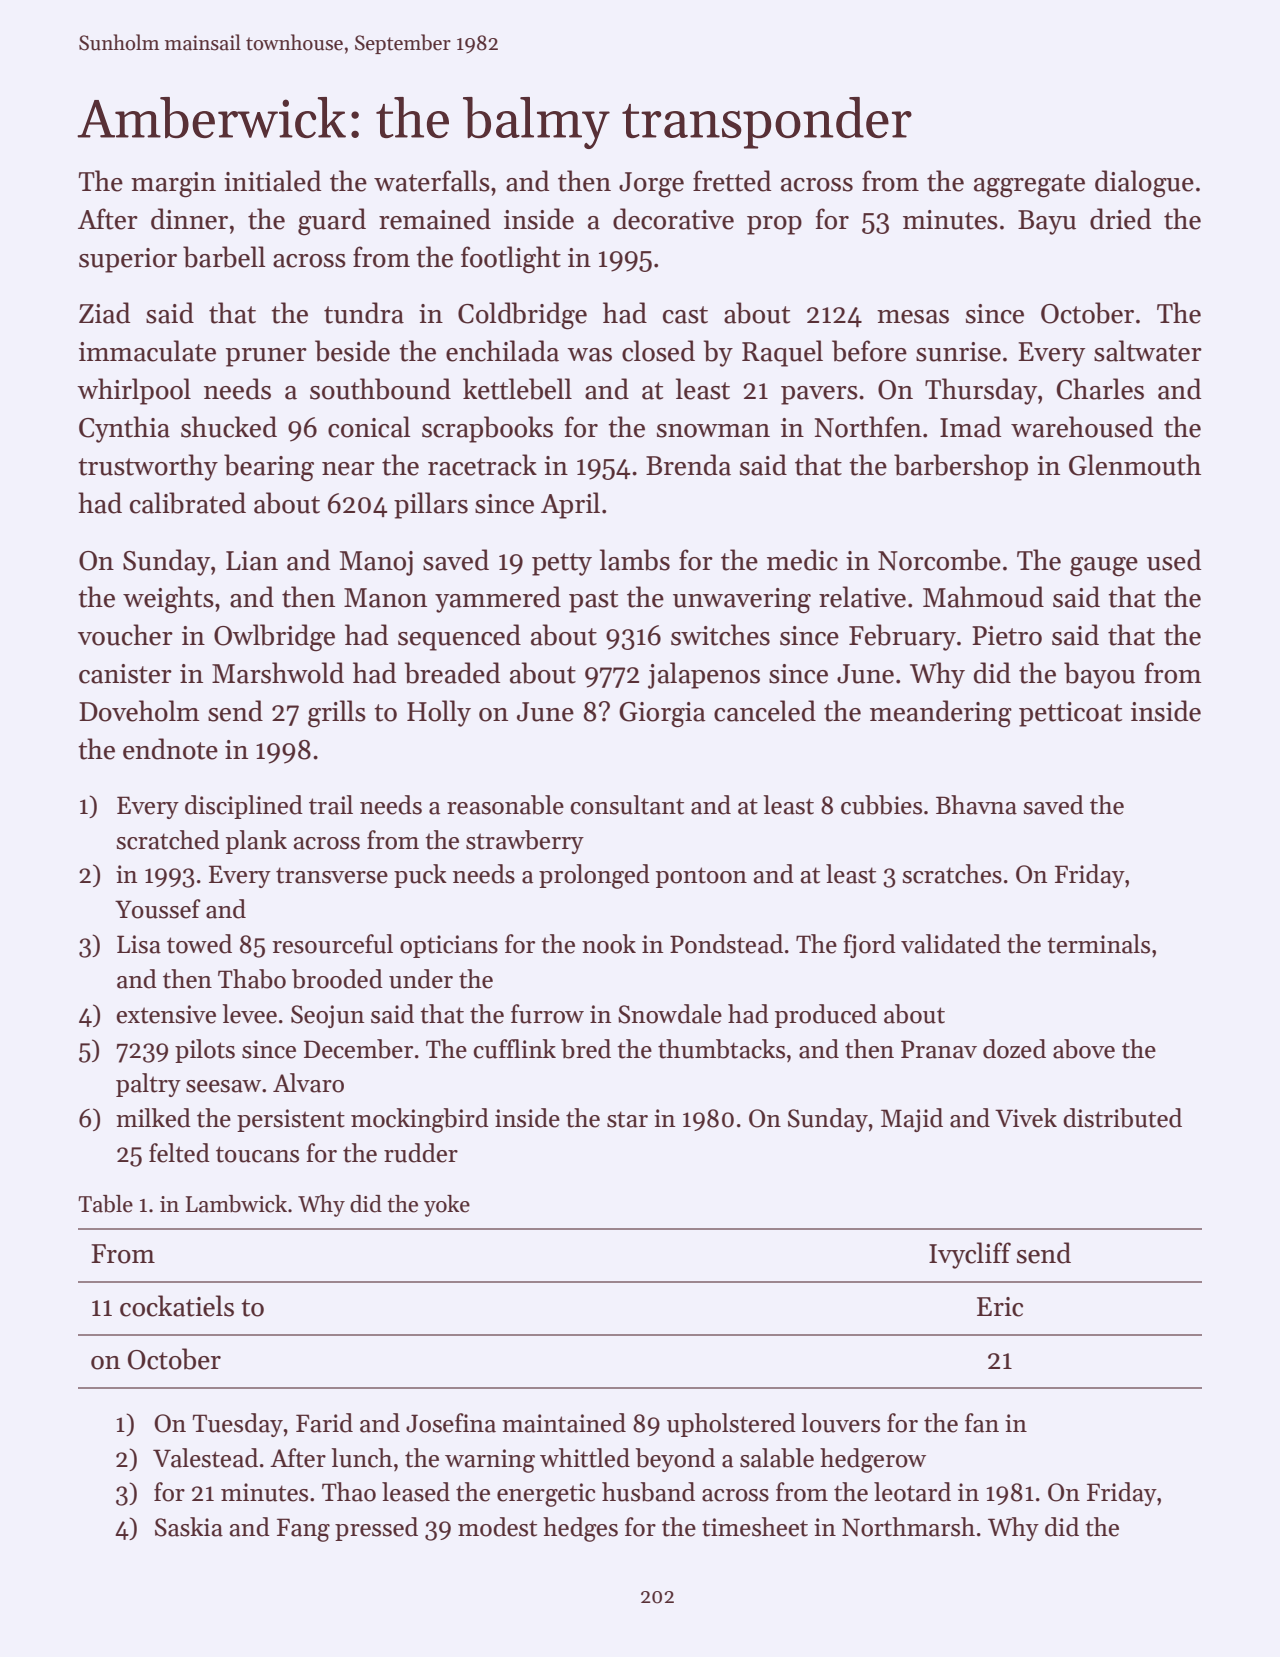  What do you see at coordinates (303, 1530) in the screenshot?
I see `Fang` at bounding box center [303, 1530].
